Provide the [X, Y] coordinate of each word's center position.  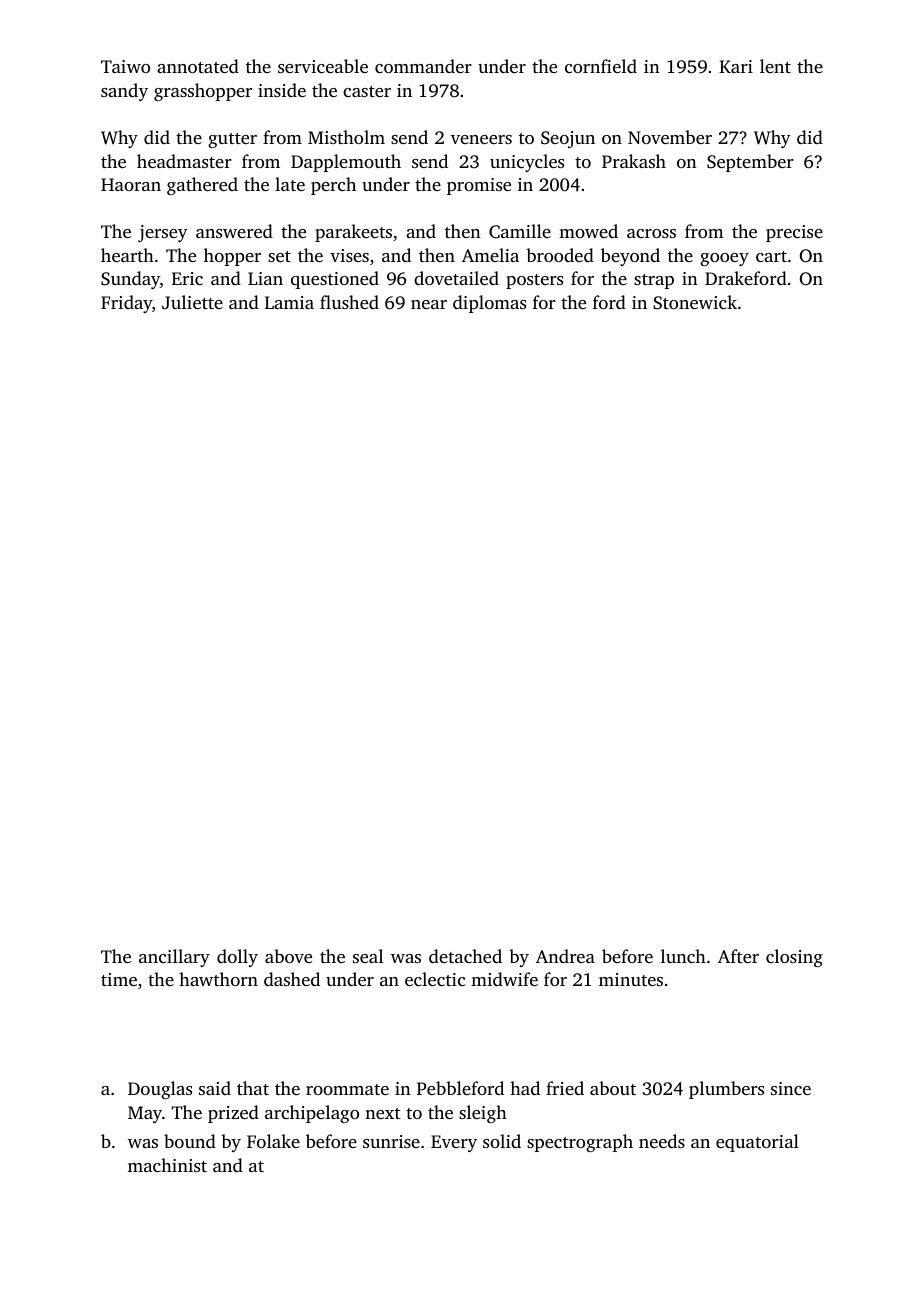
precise [794, 233]
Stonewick [695, 302]
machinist [167, 1165]
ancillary [174, 958]
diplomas [489, 304]
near [429, 304]
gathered [202, 186]
